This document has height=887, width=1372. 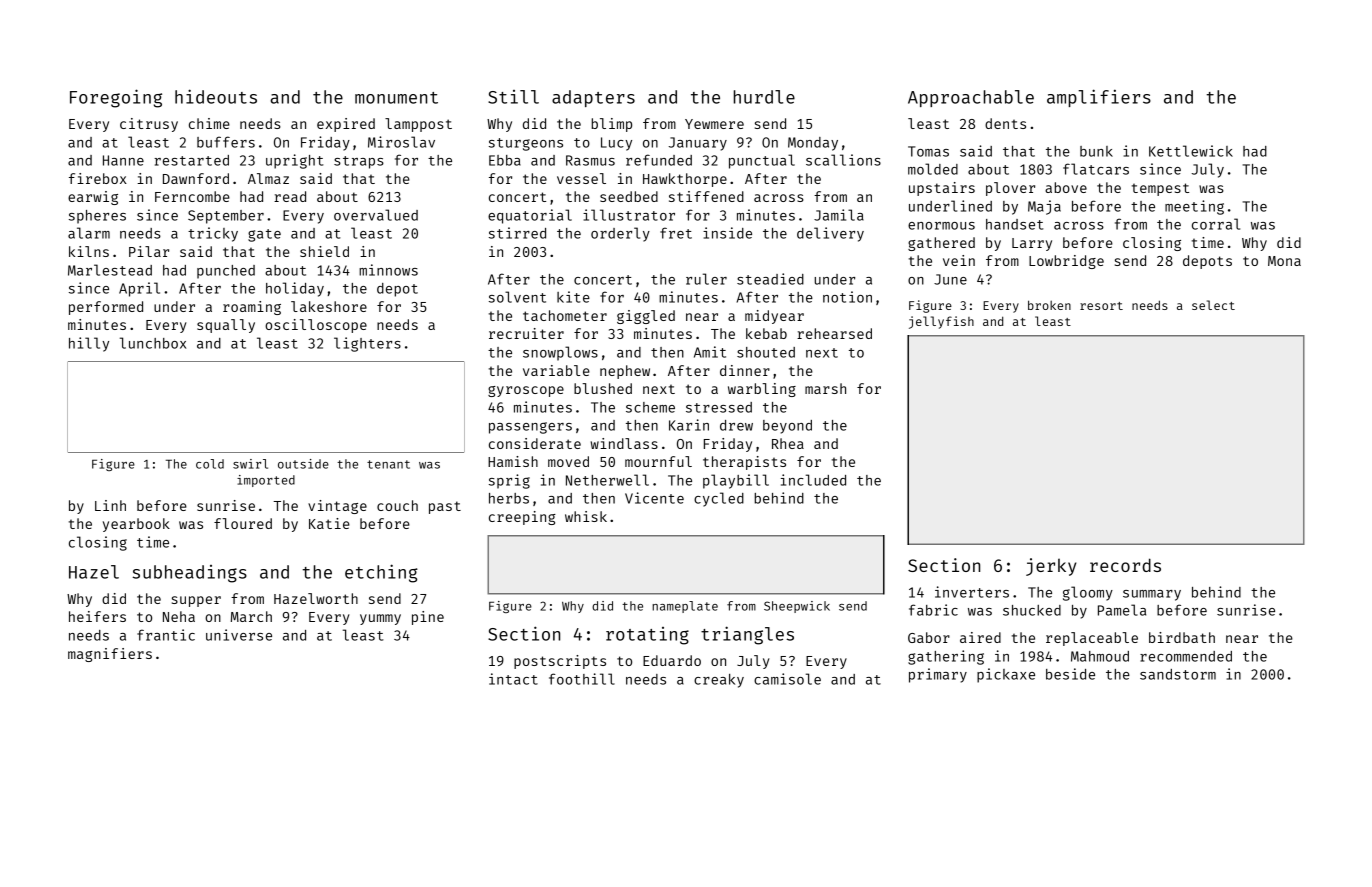 I want to click on foothill, so click(x=582, y=679).
